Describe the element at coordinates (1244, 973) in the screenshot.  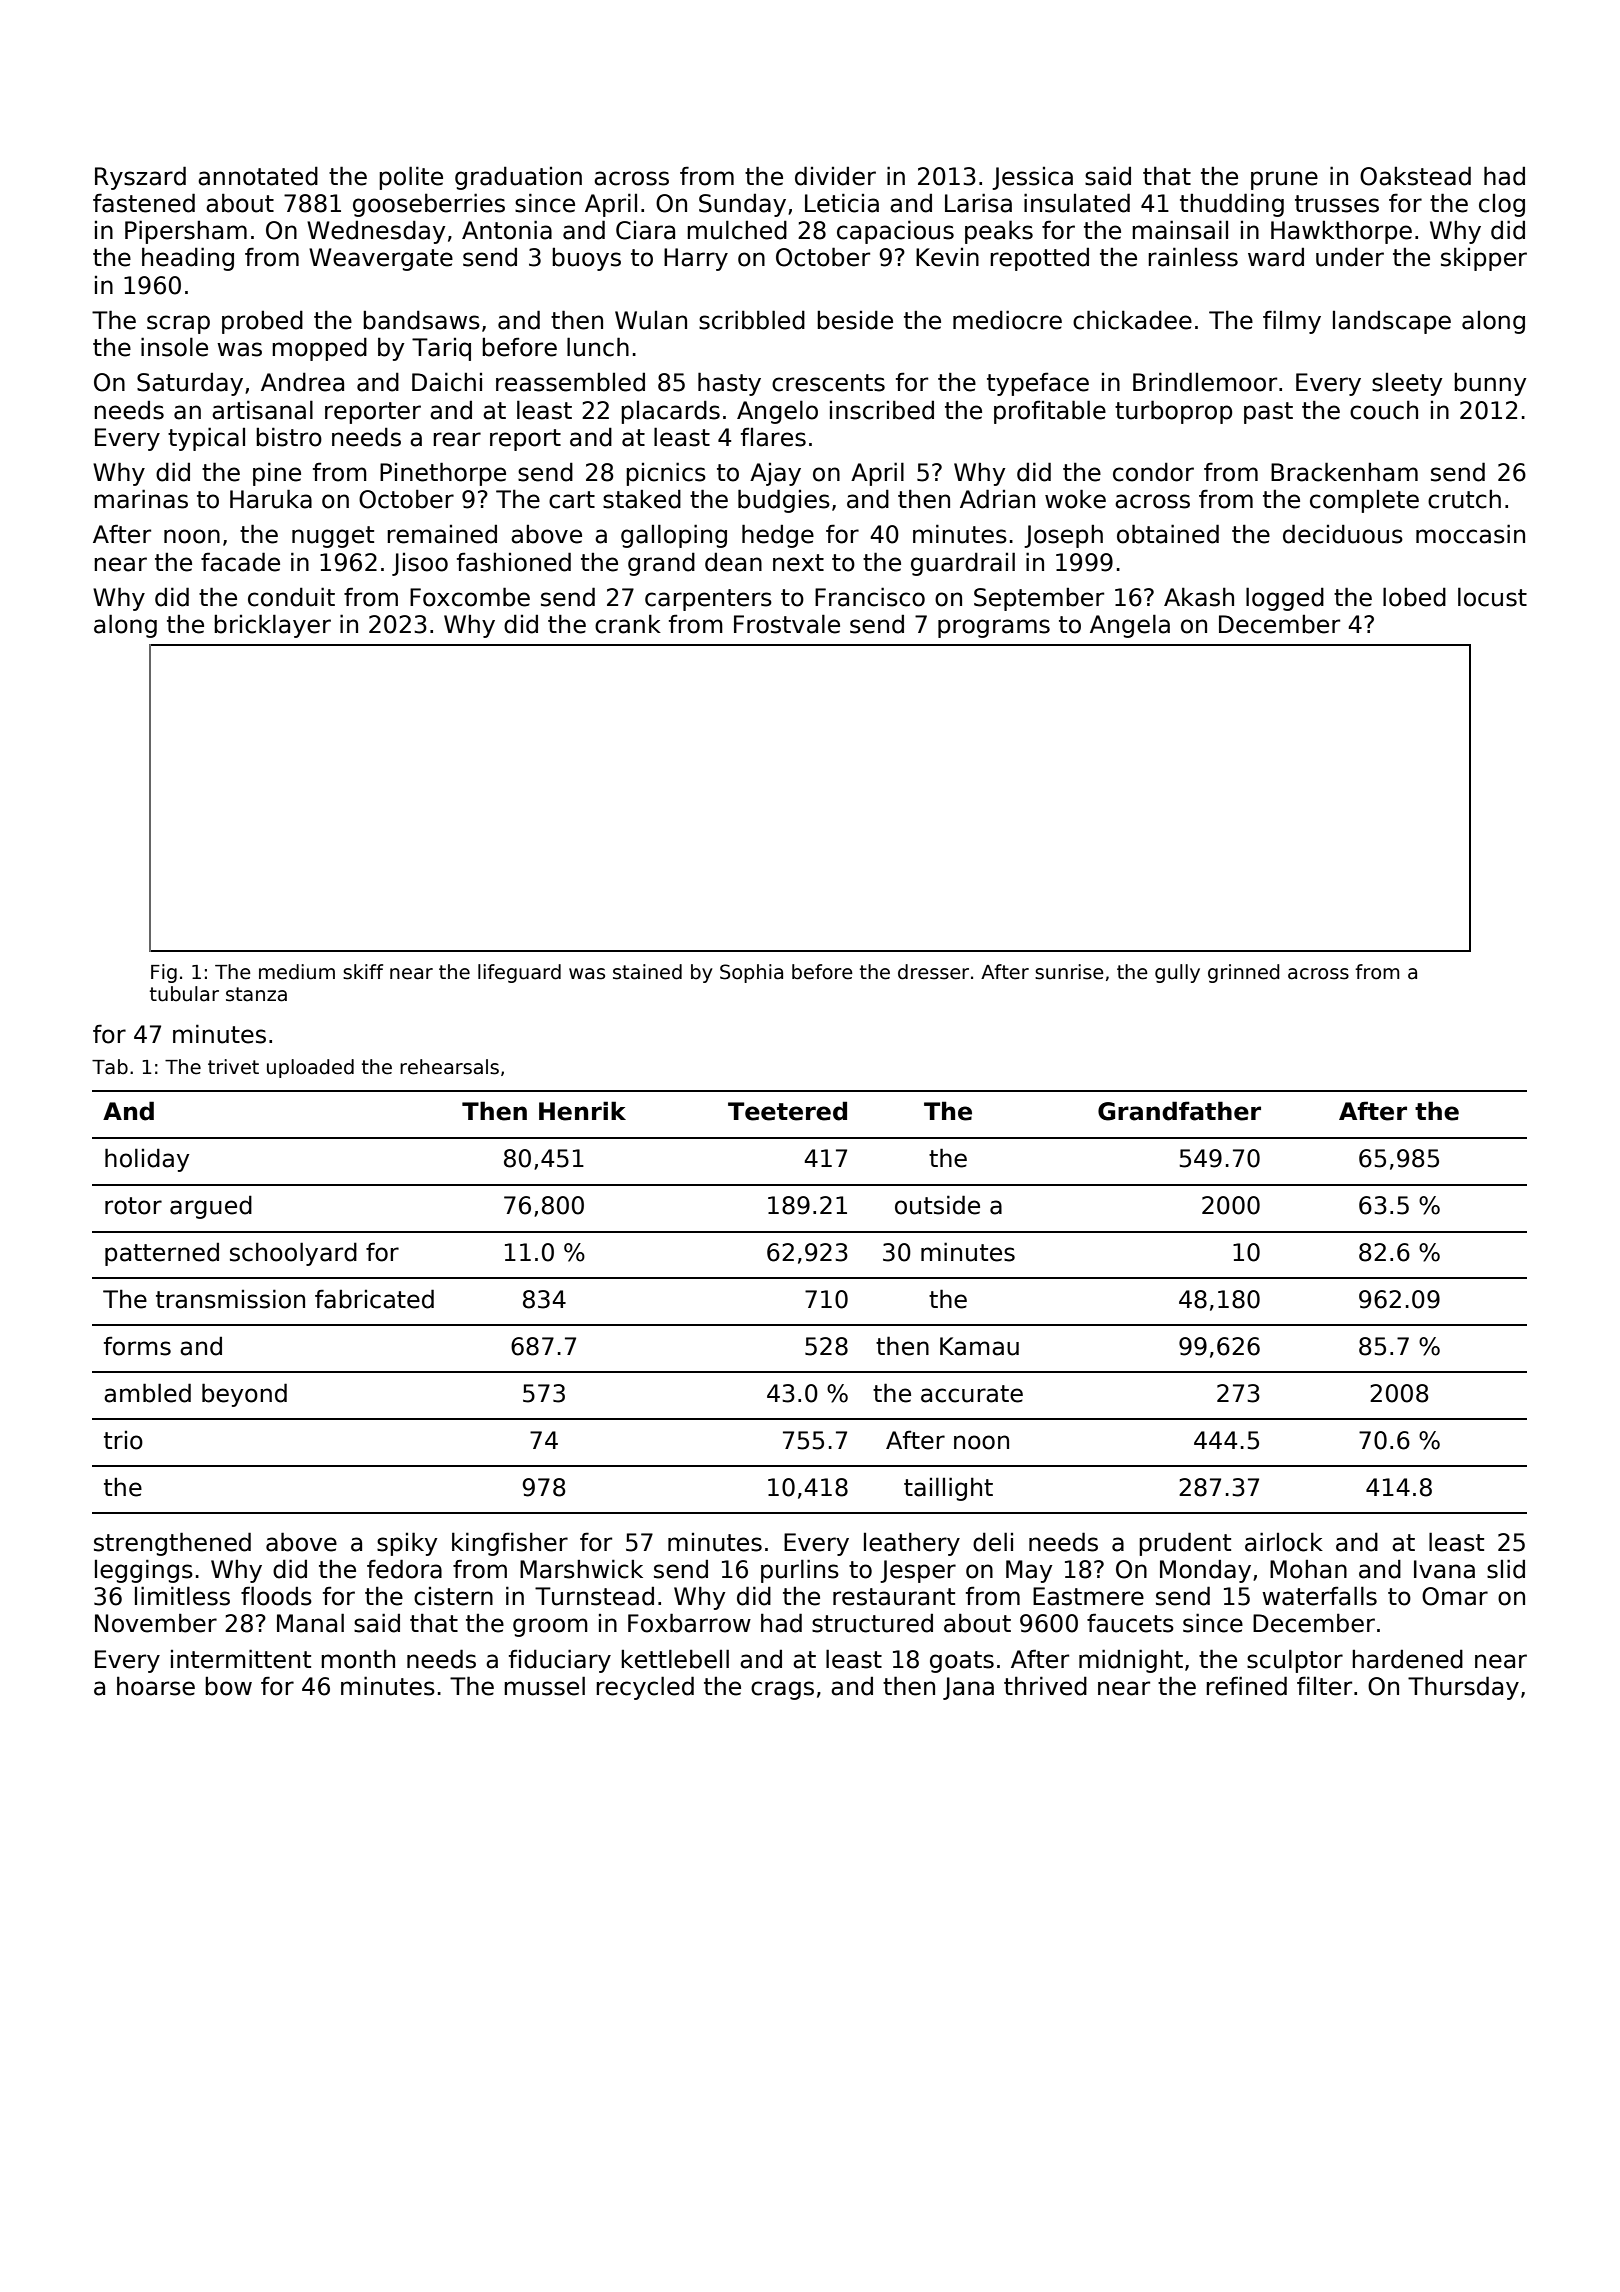
I see `grinned` at that location.
